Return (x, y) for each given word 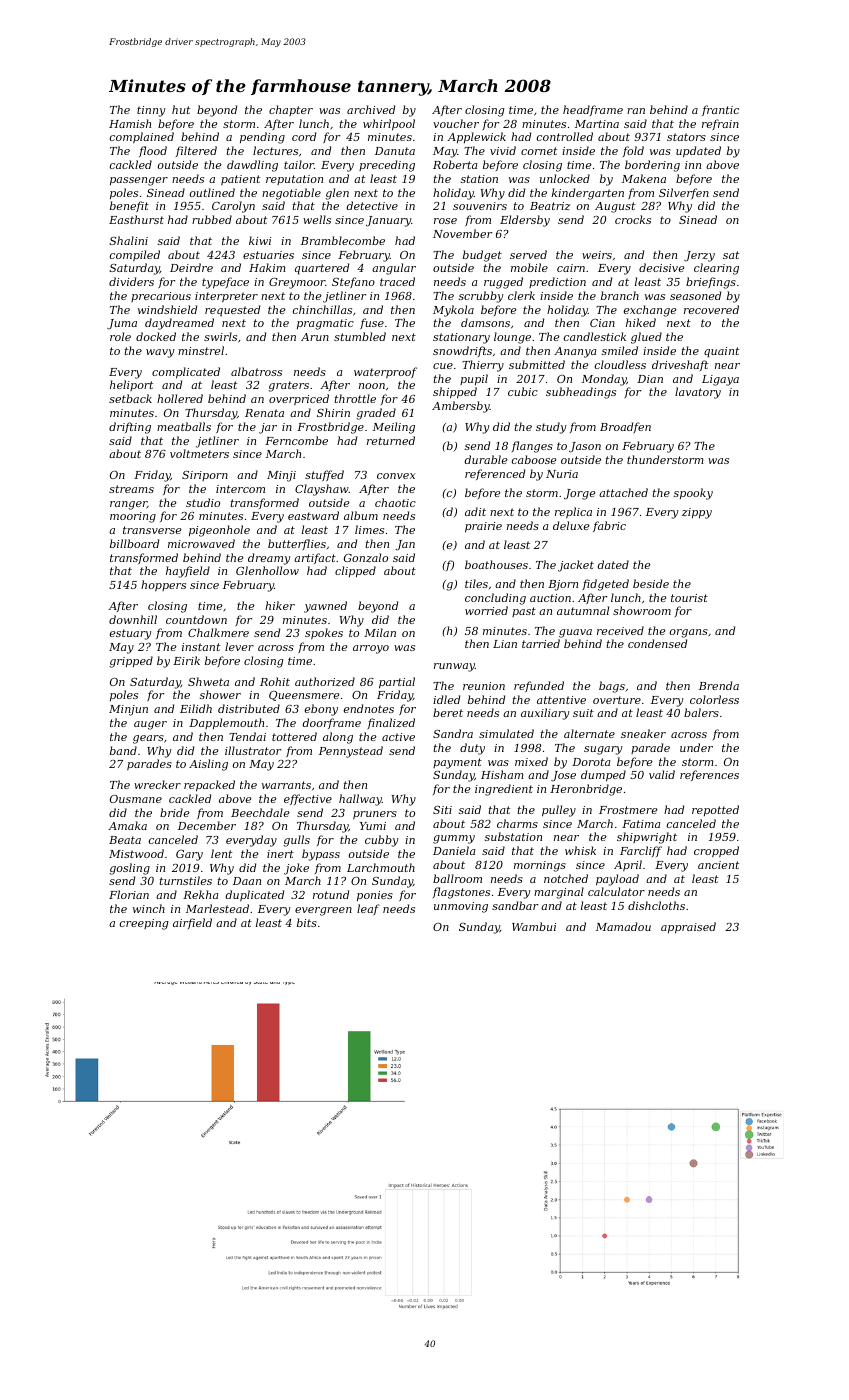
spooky (693, 494)
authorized (325, 681)
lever (239, 646)
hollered (180, 398)
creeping (144, 924)
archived (371, 109)
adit (475, 511)
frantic (720, 110)
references (709, 775)
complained (142, 137)
